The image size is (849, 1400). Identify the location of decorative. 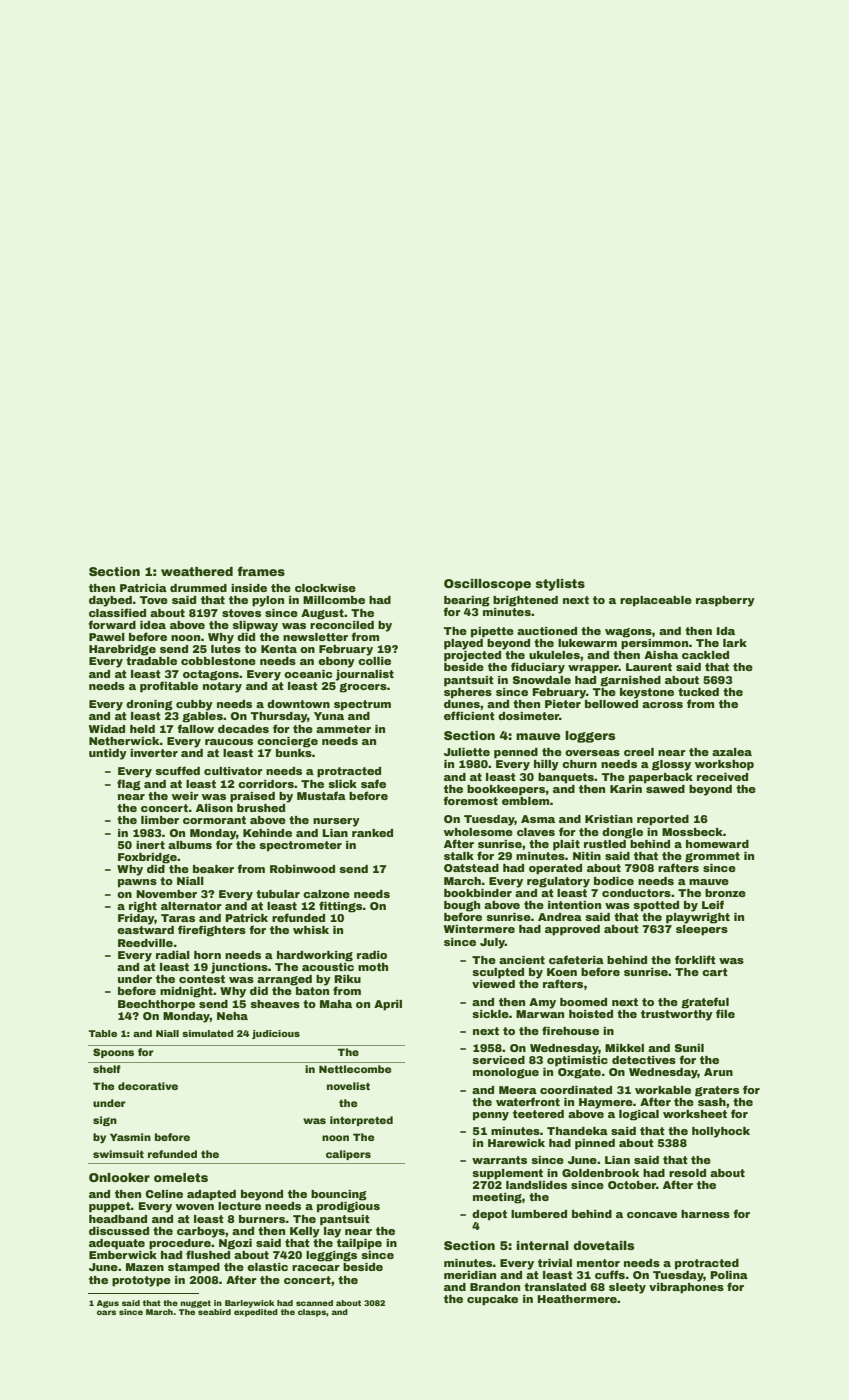
(148, 1086).
